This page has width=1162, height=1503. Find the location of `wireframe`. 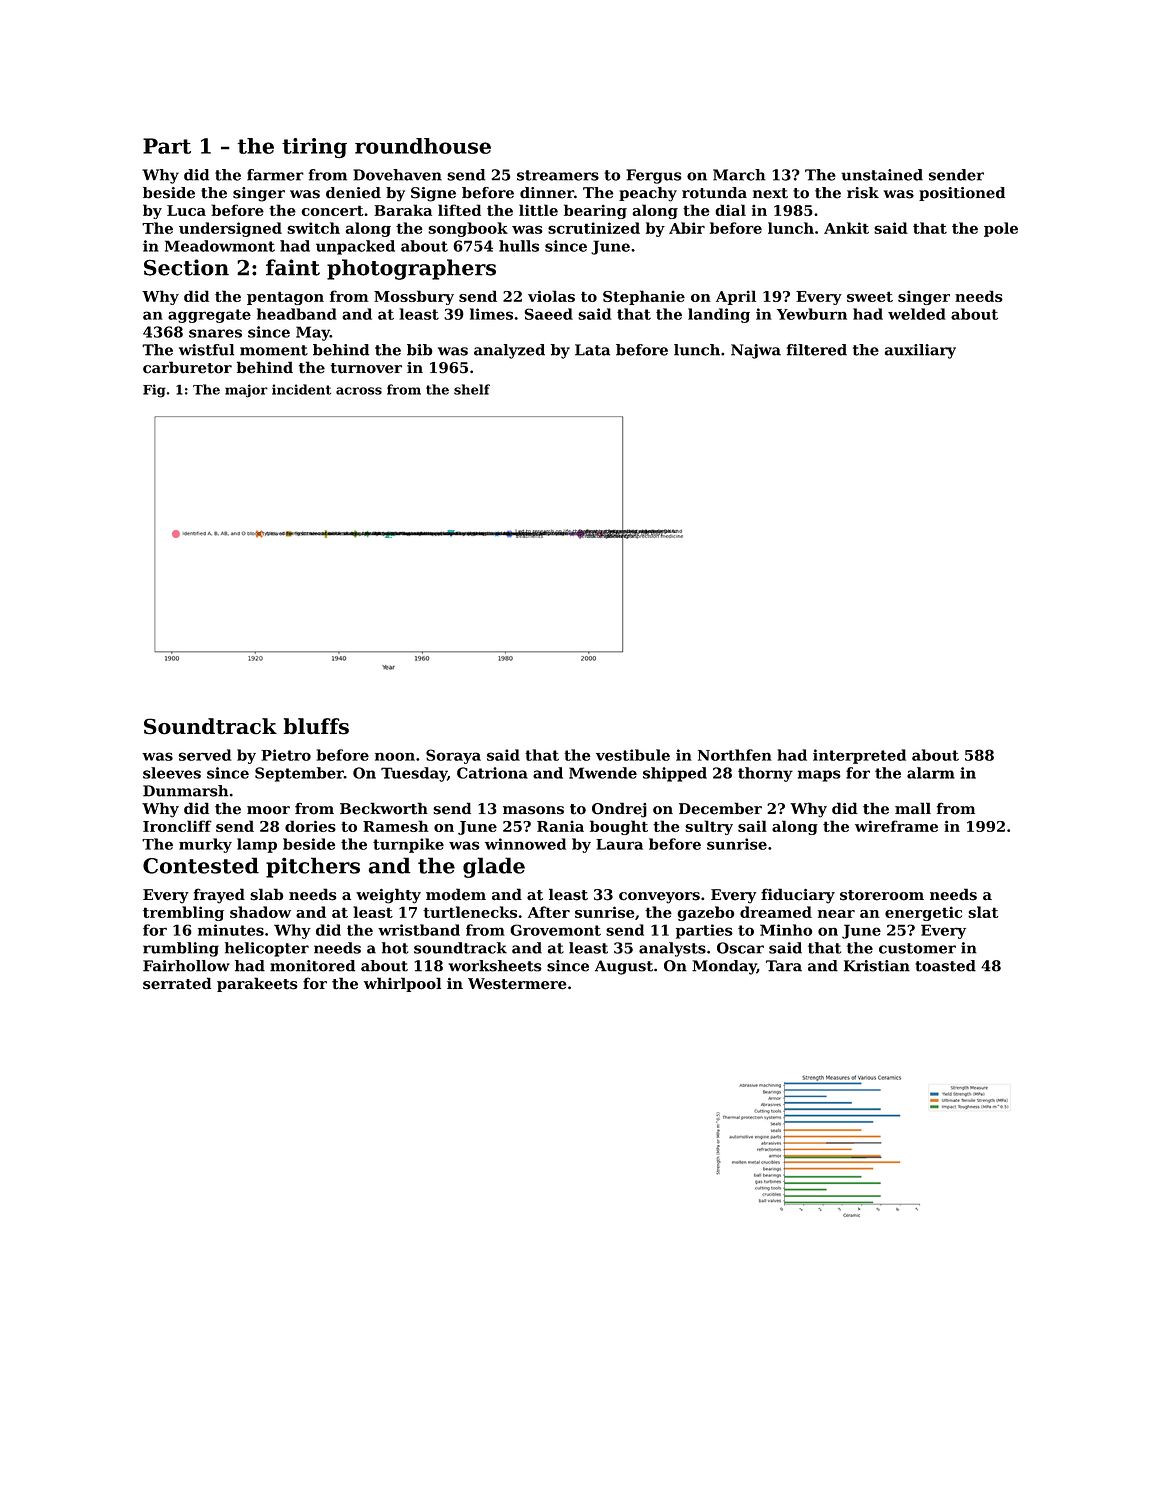

wireframe is located at coordinates (896, 826).
